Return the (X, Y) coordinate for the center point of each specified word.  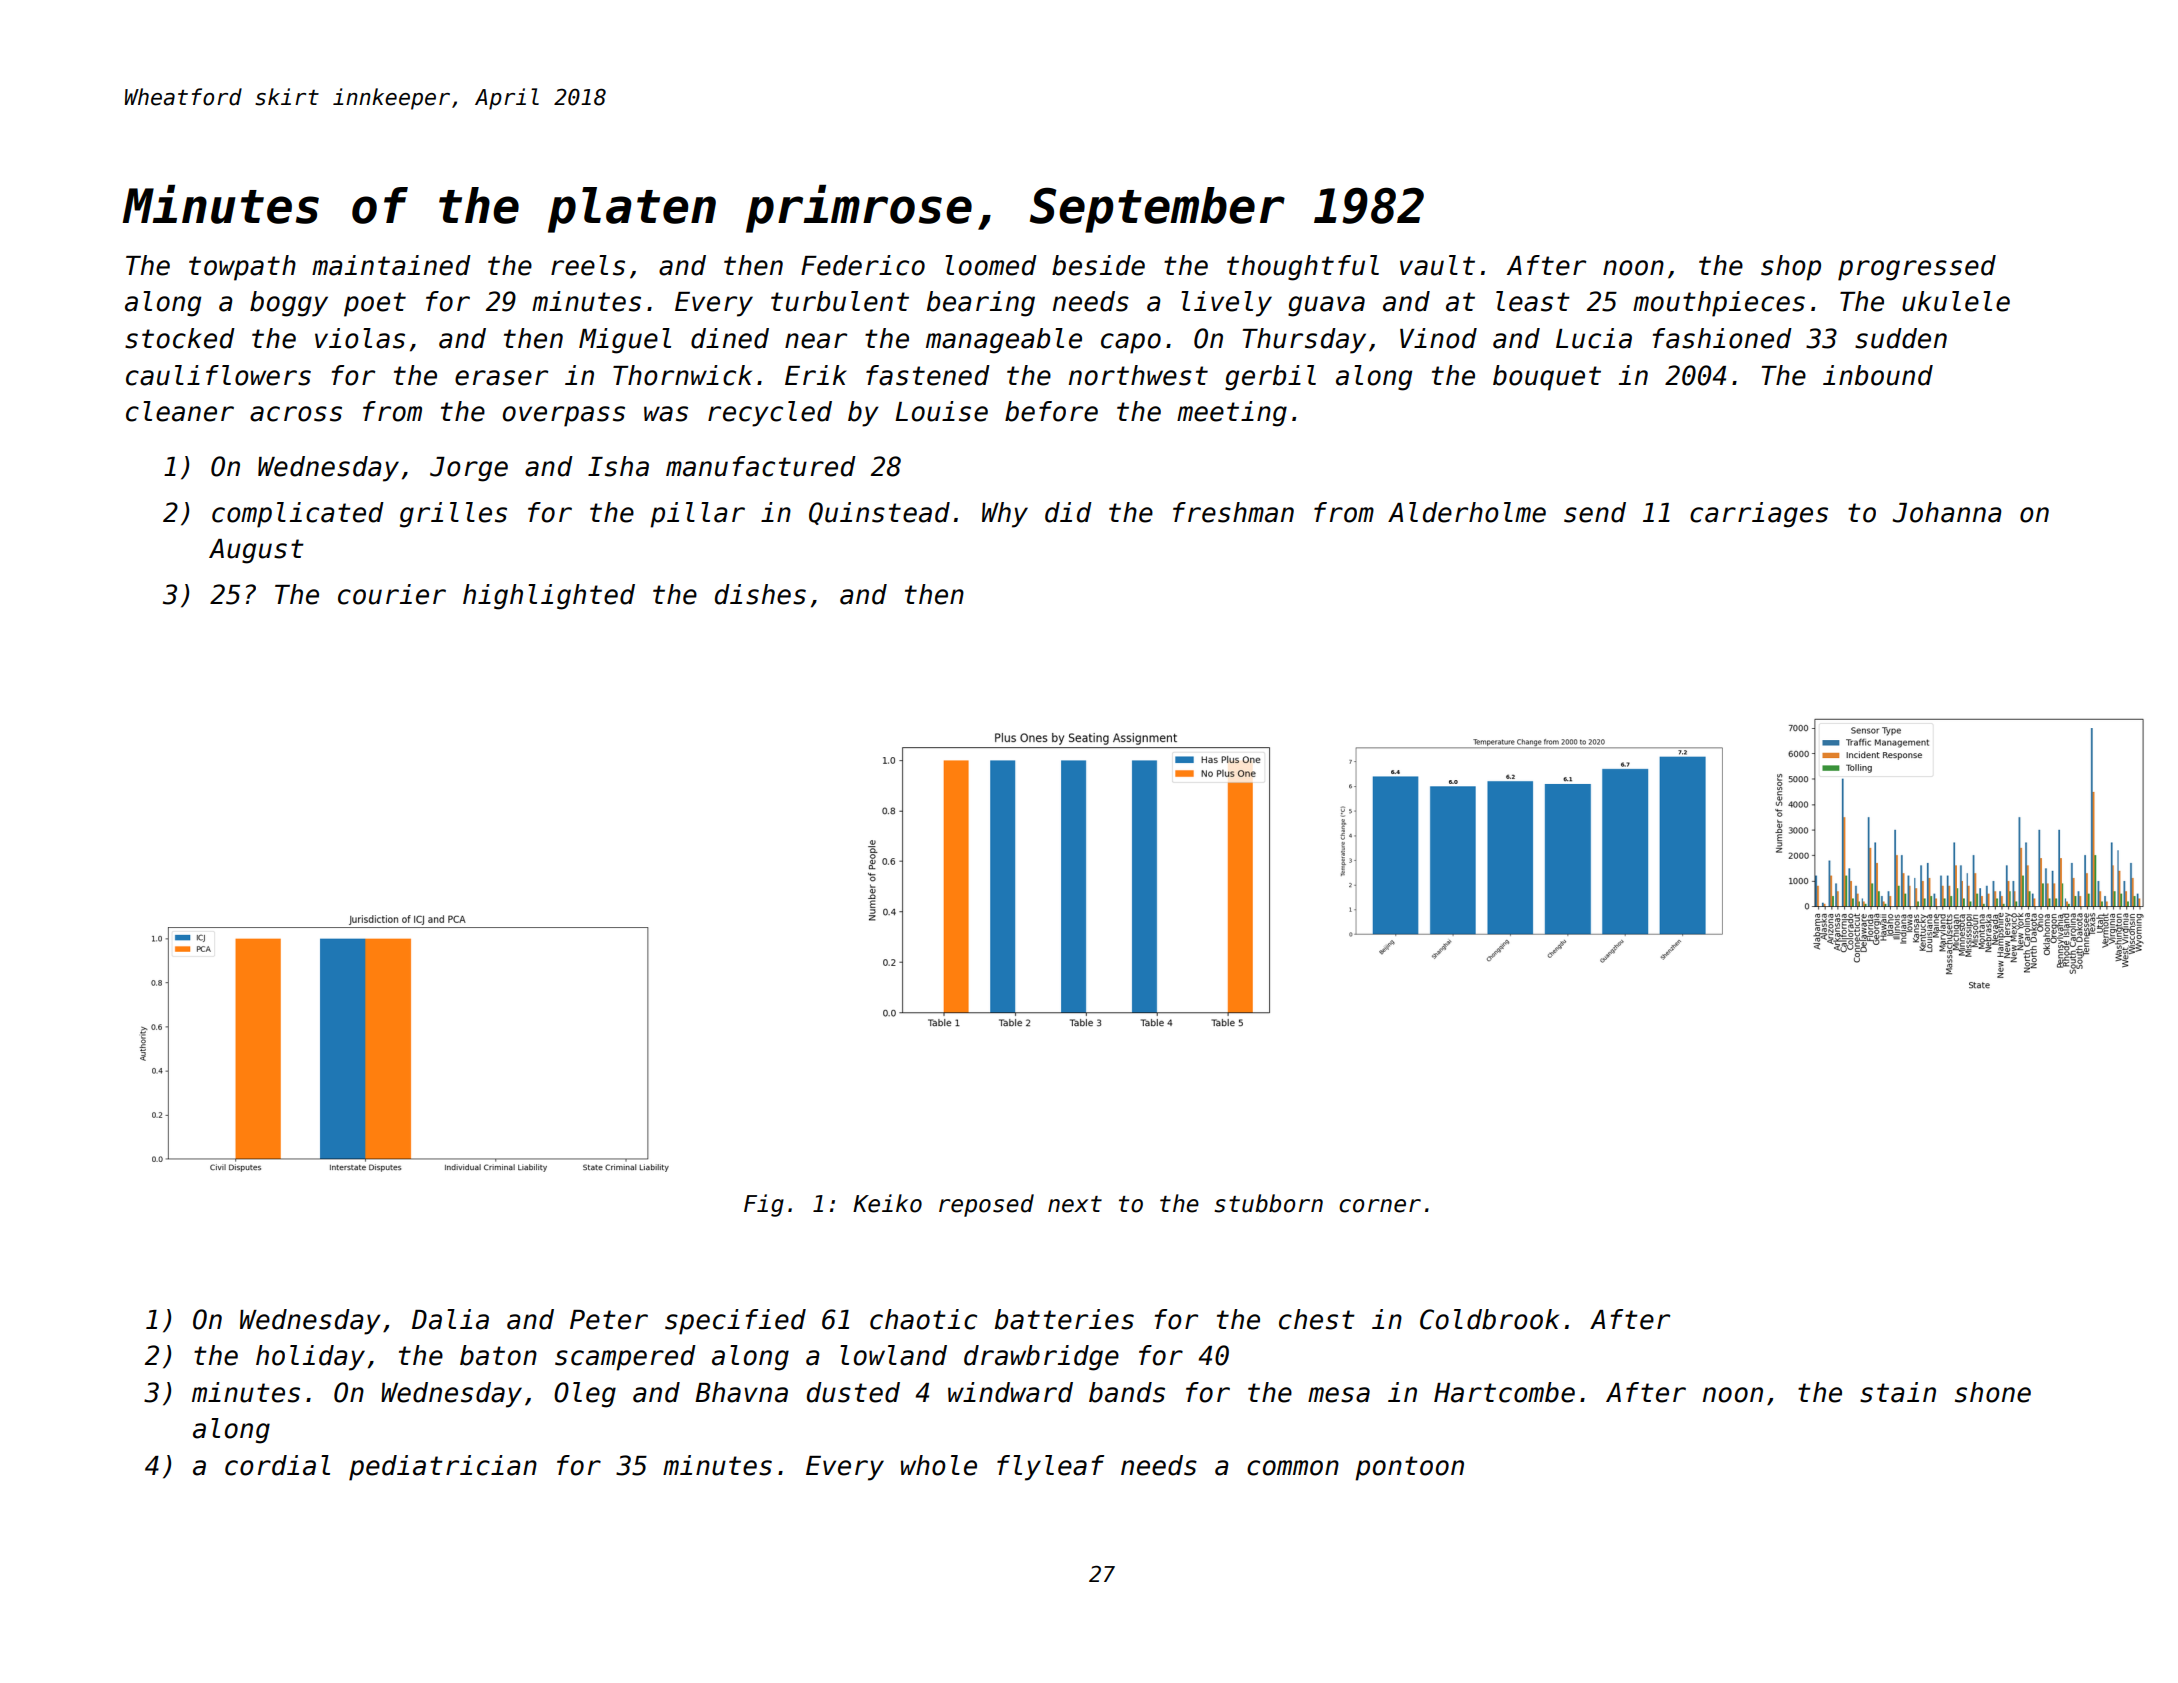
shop (1791, 268)
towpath (242, 268)
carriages (1759, 515)
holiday (310, 1358)
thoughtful (1303, 268)
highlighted (549, 597)
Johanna (1947, 512)
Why (1005, 515)
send (1595, 512)
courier (392, 594)
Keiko (887, 1203)
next (1075, 1204)
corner (1380, 1206)
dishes (760, 594)
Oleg (585, 1395)
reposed (986, 1205)
